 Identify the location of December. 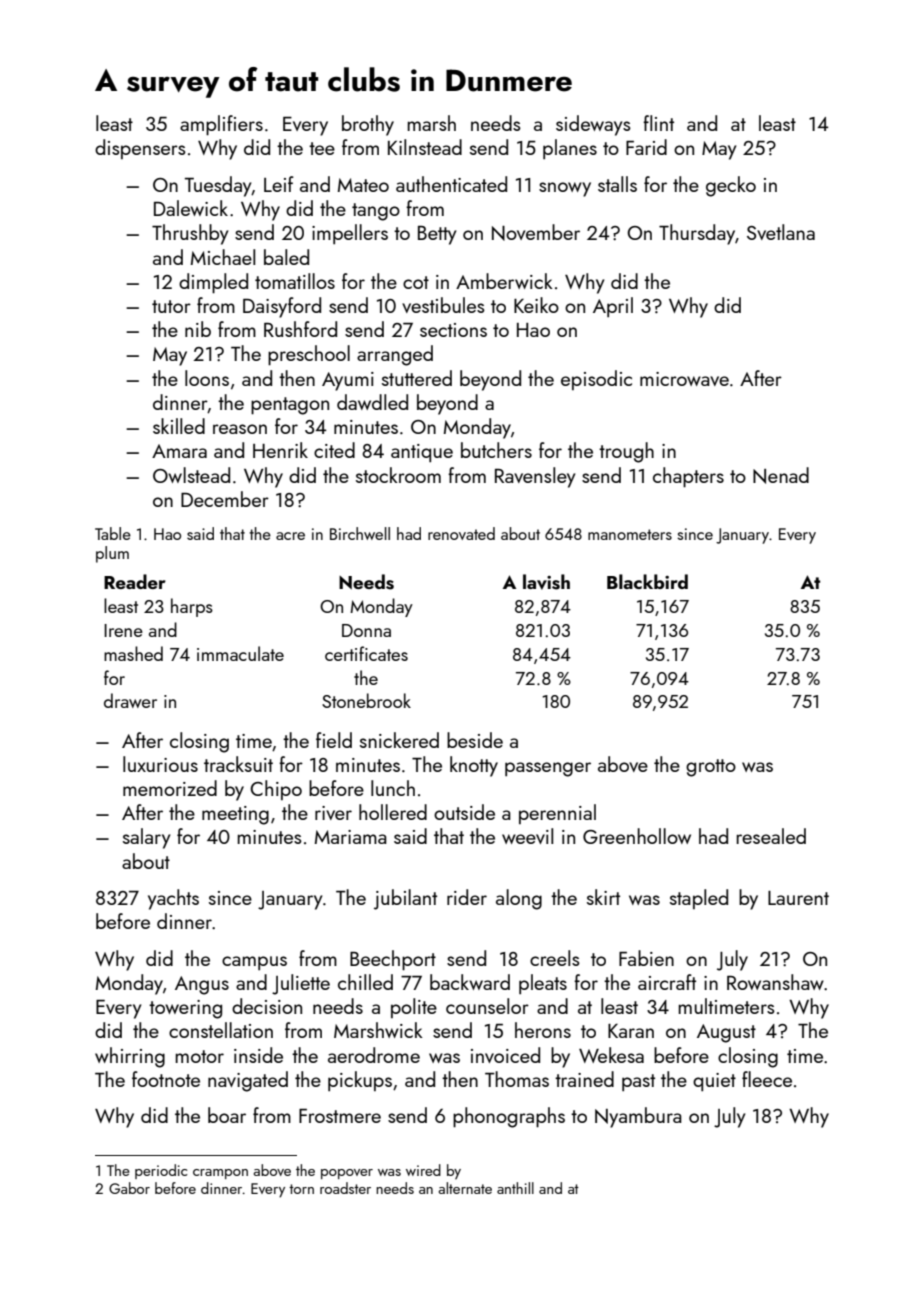
(225, 499).
